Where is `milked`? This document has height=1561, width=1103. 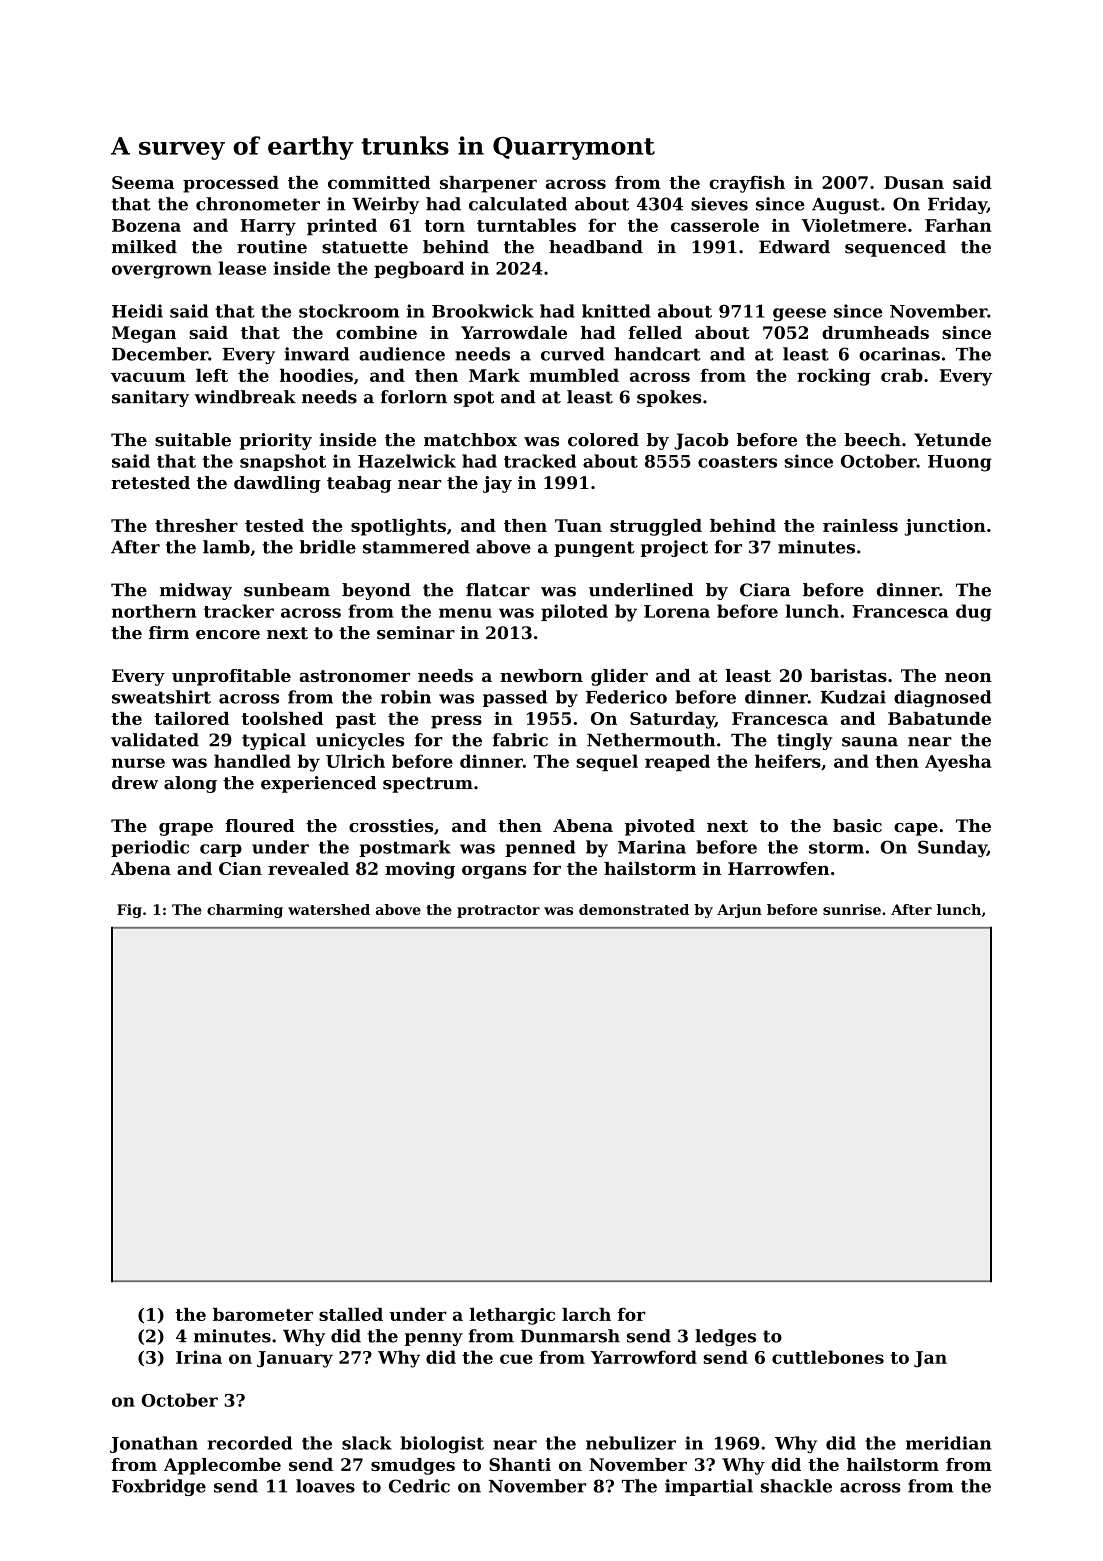
milked is located at coordinates (144, 247).
